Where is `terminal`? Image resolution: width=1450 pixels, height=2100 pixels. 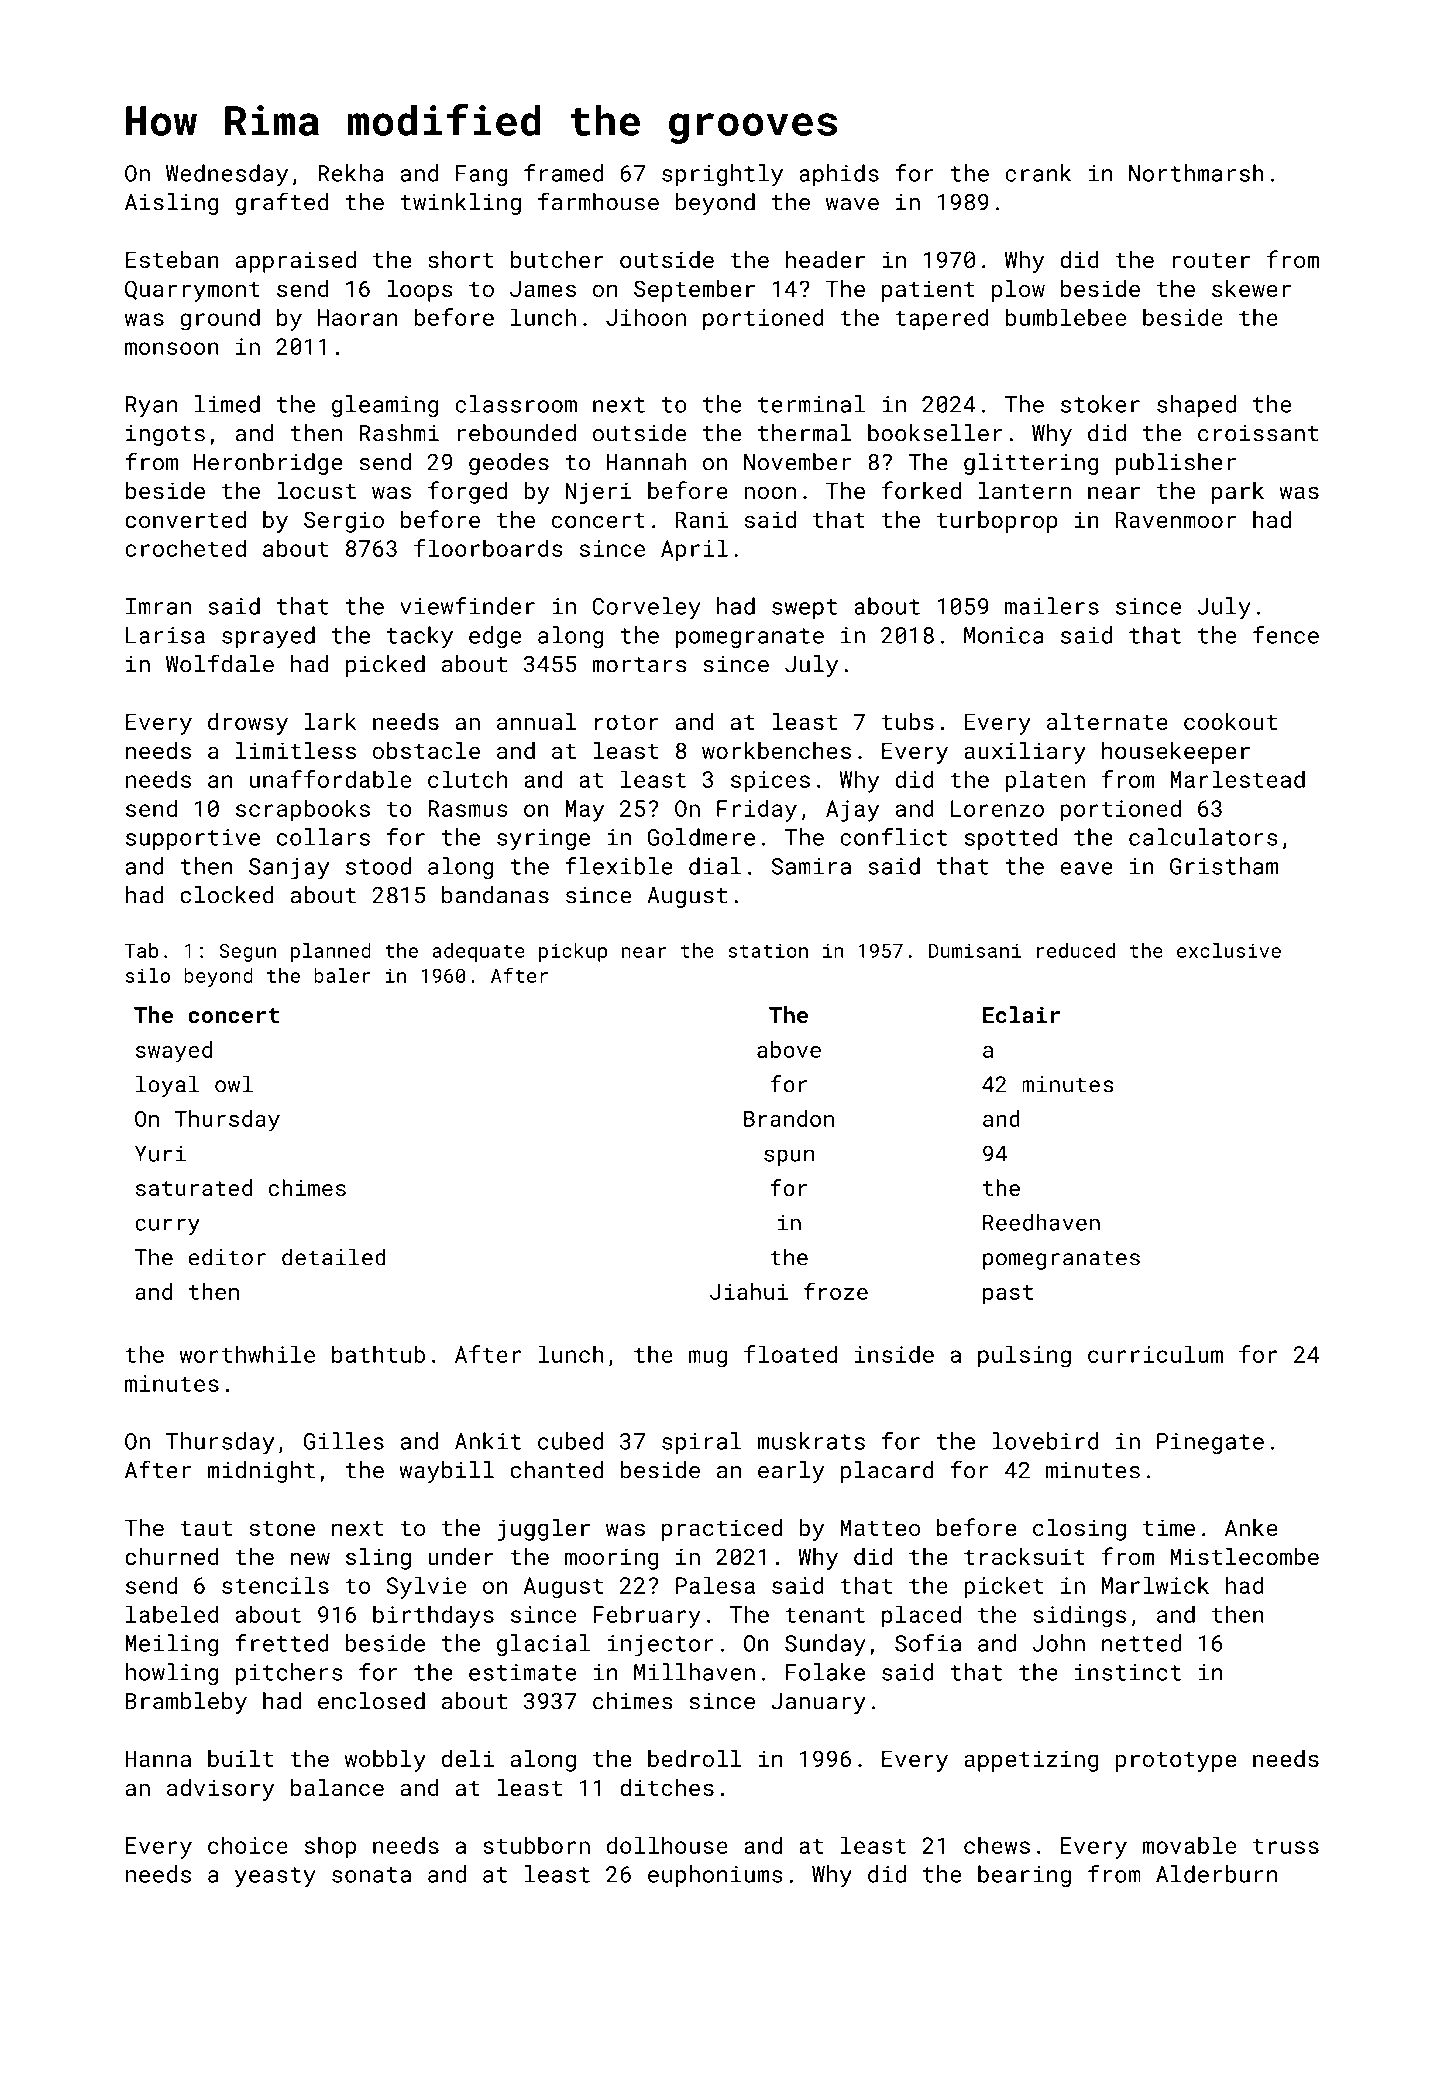 terminal is located at coordinates (811, 404).
